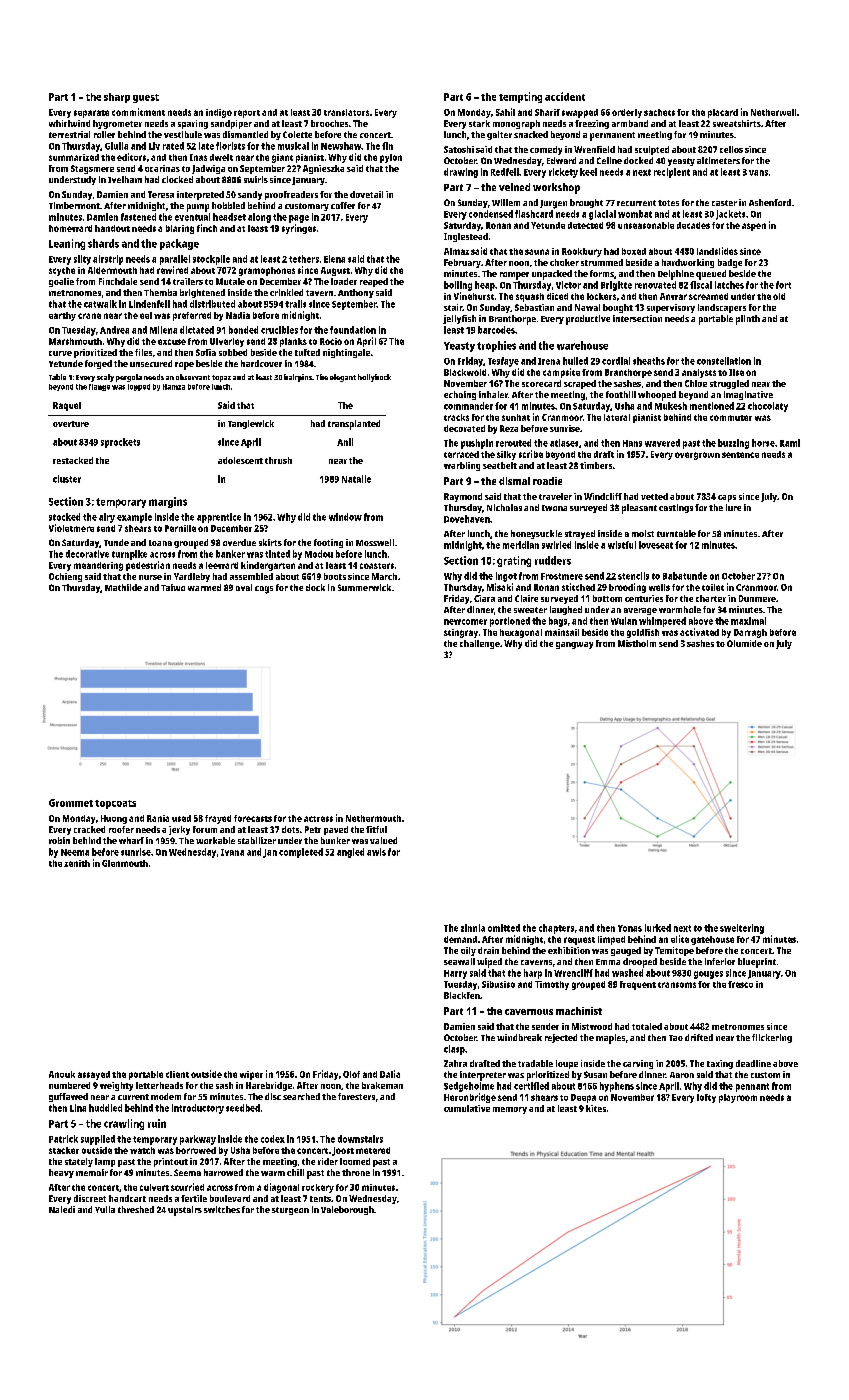 The height and width of the screenshot is (1400, 849). I want to click on curve, so click(60, 353).
